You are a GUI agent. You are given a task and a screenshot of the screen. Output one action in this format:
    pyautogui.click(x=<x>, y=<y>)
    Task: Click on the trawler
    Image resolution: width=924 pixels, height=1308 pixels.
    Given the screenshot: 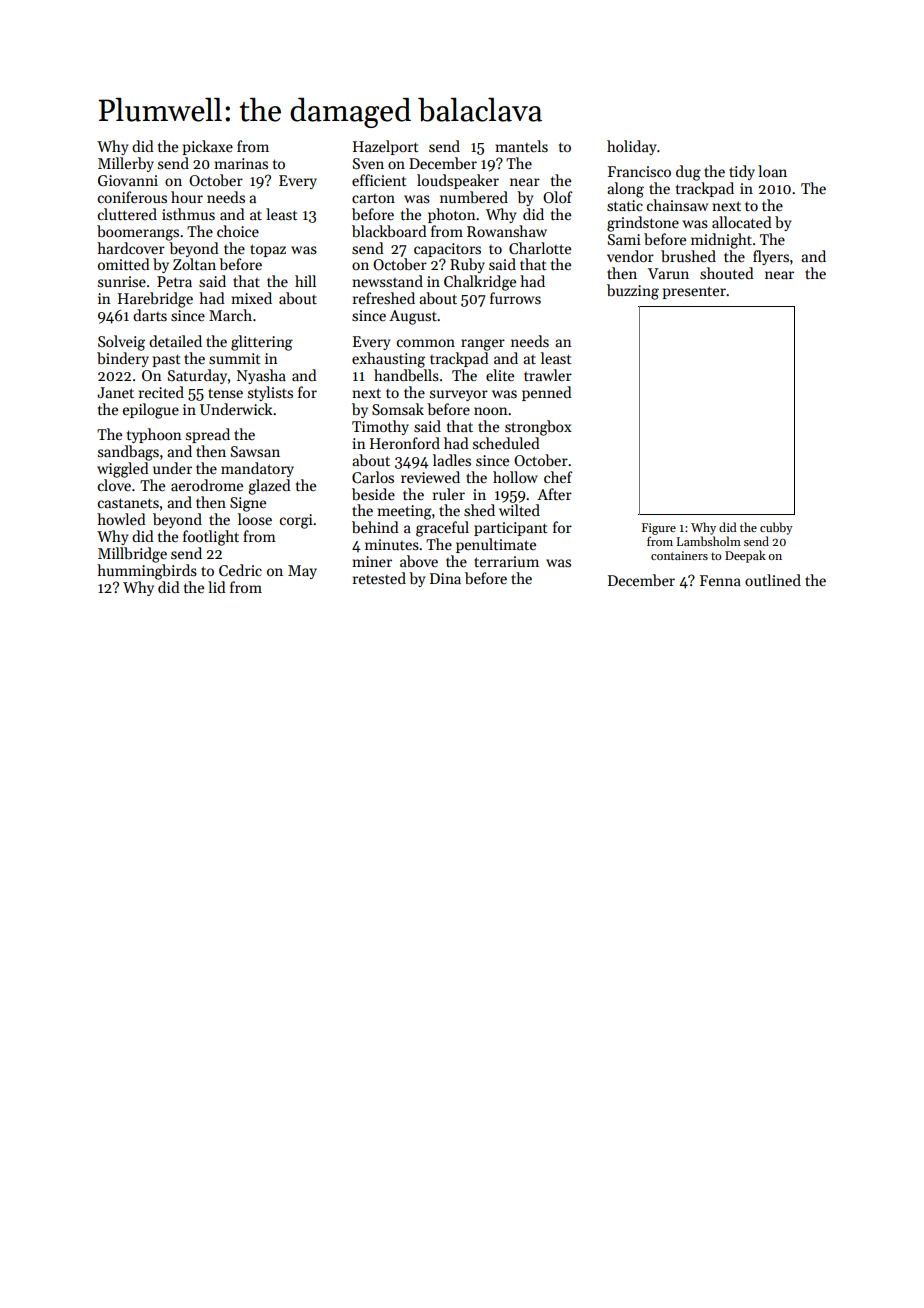 What is the action you would take?
    pyautogui.click(x=548, y=375)
